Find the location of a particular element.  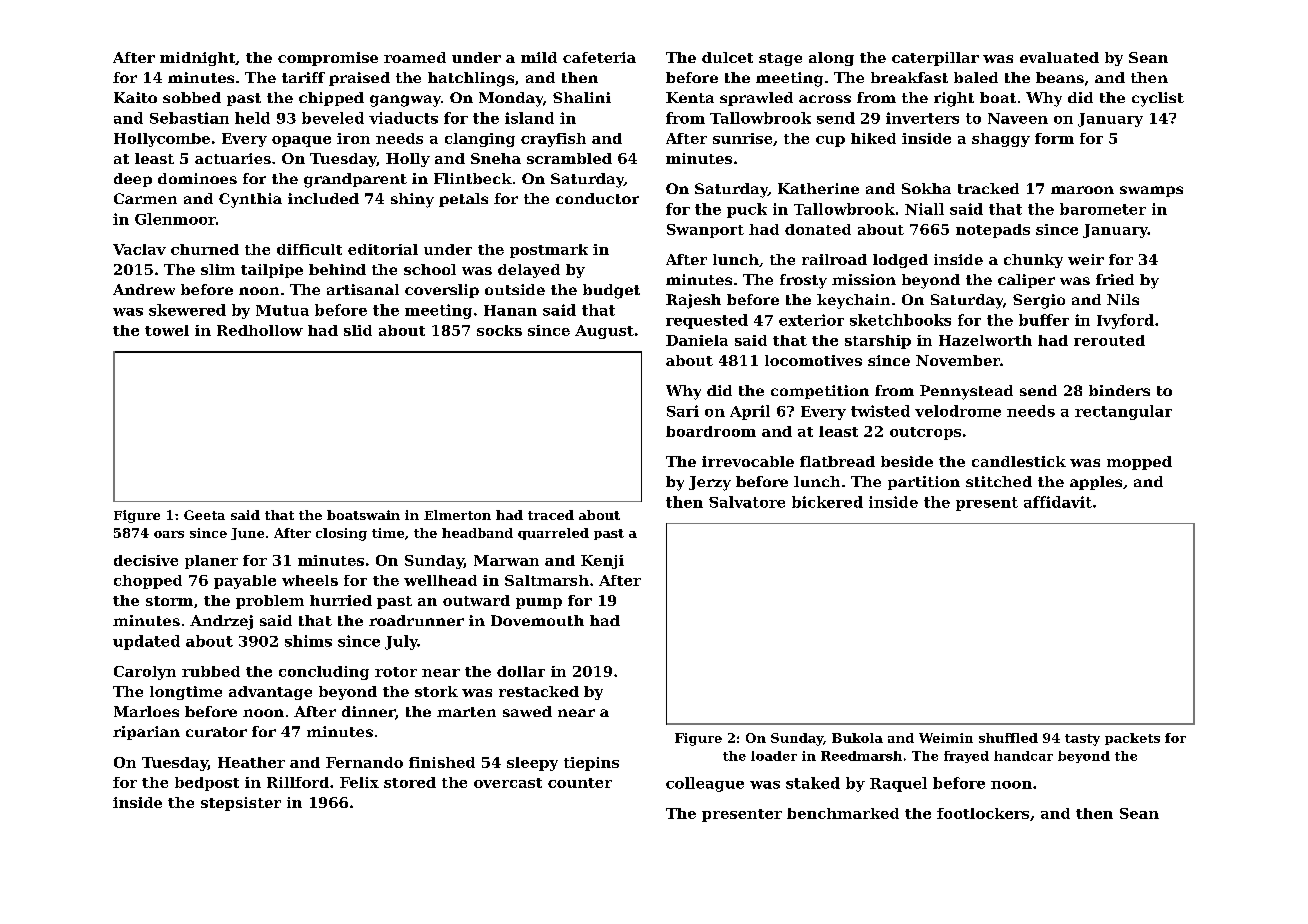

evaluated is located at coordinates (1059, 57).
